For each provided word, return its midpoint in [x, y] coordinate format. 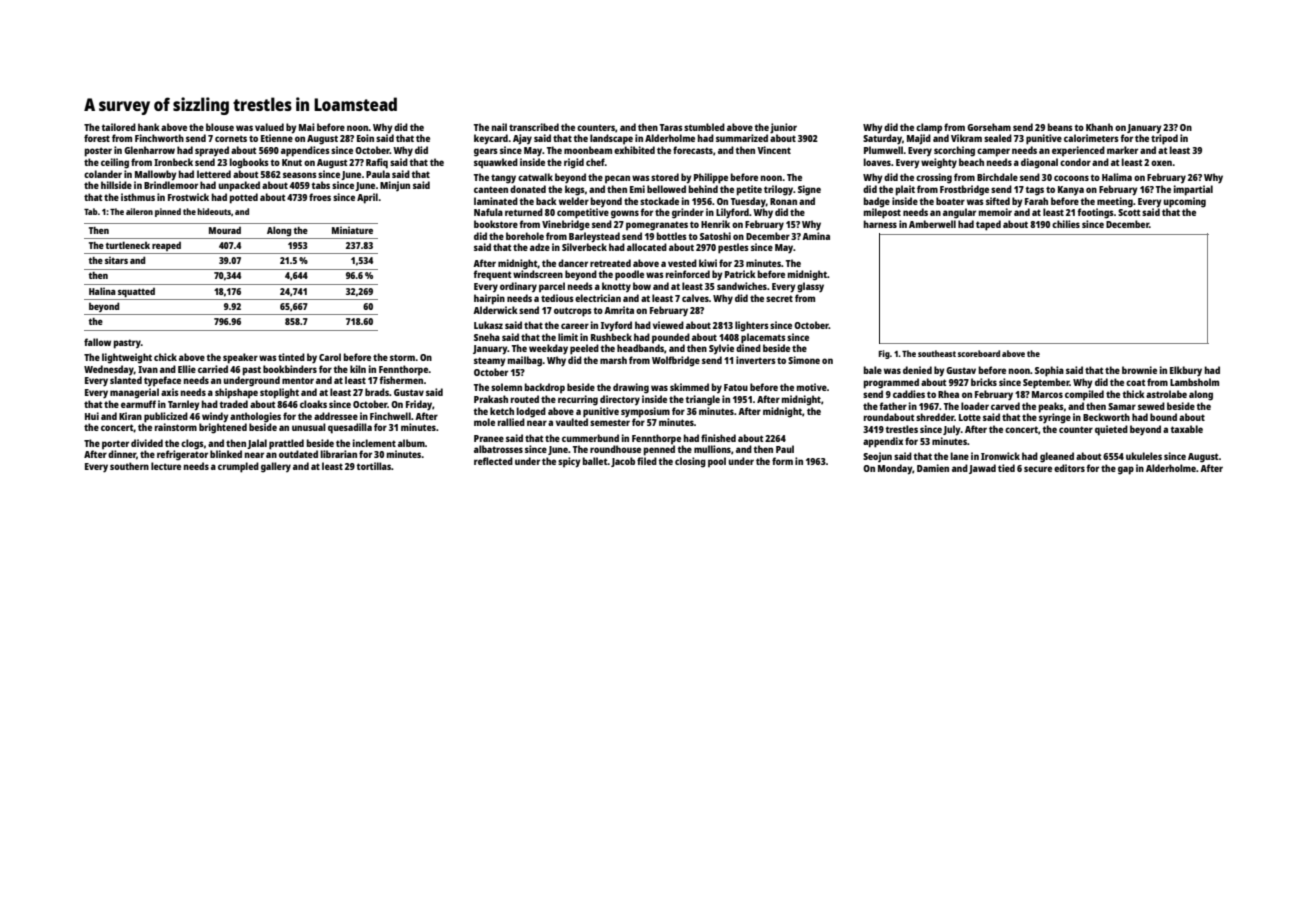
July [952, 430]
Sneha [487, 337]
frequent [492, 275]
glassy [810, 287]
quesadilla [350, 428]
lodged [531, 412]
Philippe [711, 178]
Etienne [277, 138]
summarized [742, 138]
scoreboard [979, 353]
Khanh [1099, 127]
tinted [291, 357]
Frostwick [188, 197]
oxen [1161, 163]
